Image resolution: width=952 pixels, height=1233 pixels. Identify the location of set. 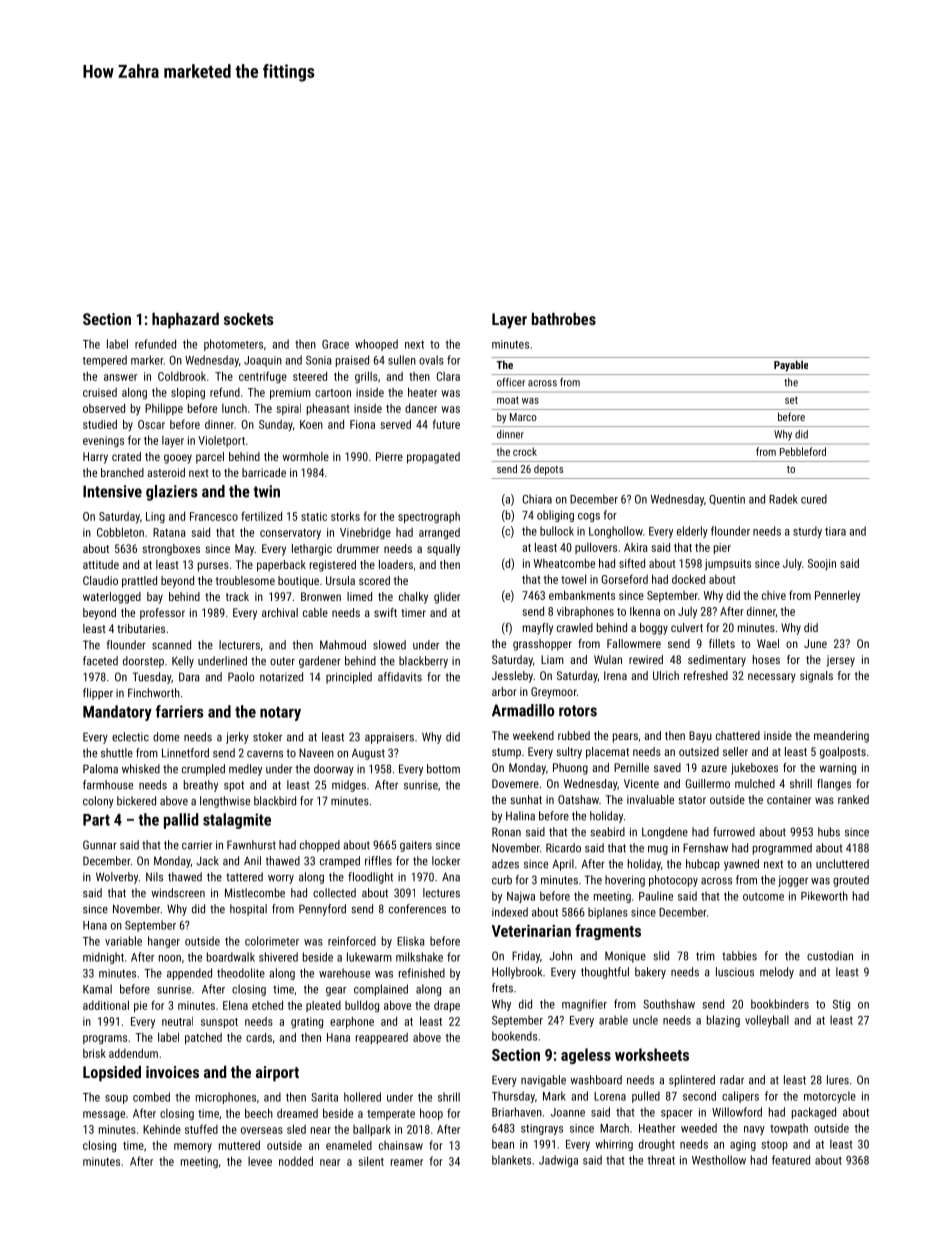
(791, 400).
